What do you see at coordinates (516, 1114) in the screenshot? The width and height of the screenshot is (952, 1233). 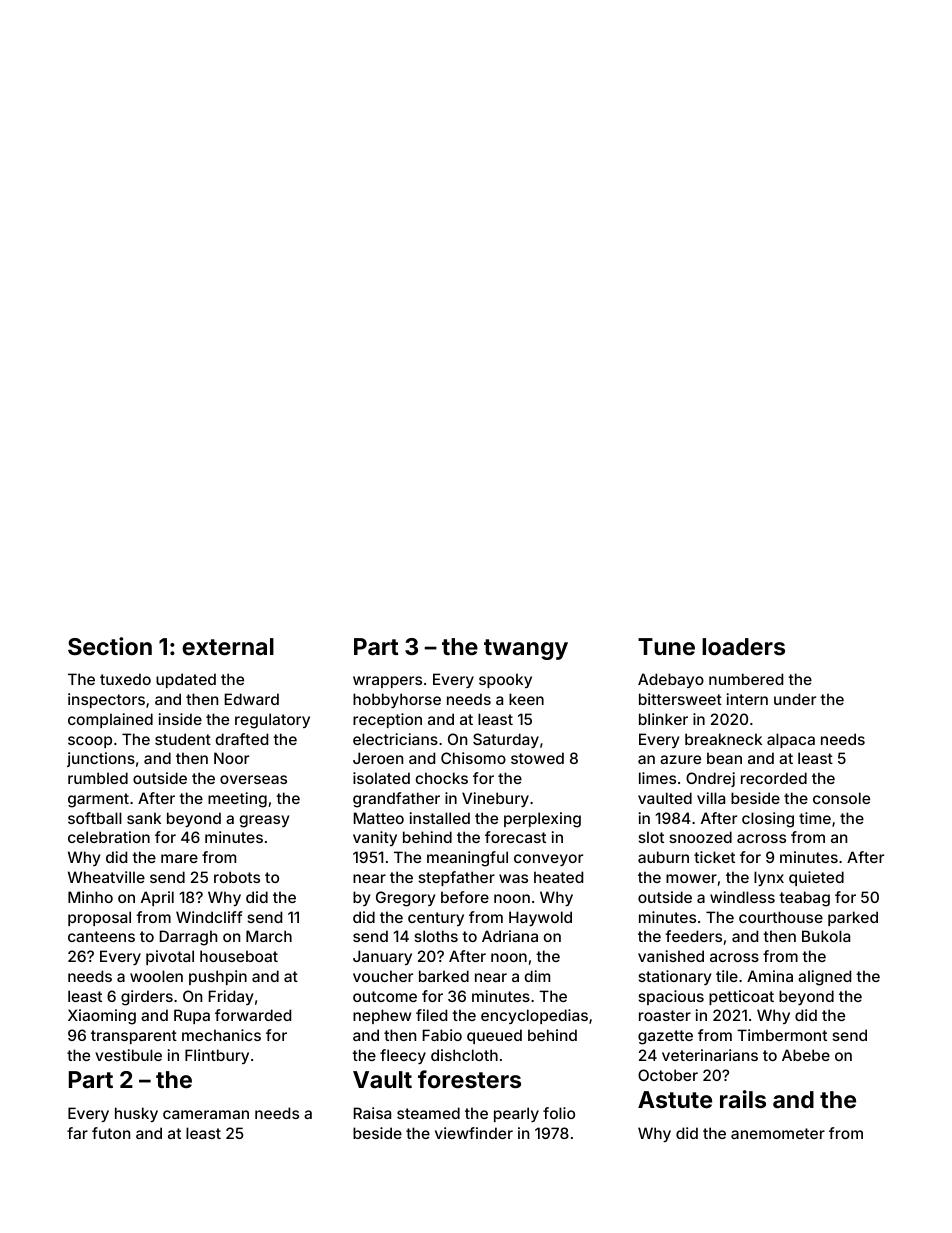 I see `pearly` at bounding box center [516, 1114].
